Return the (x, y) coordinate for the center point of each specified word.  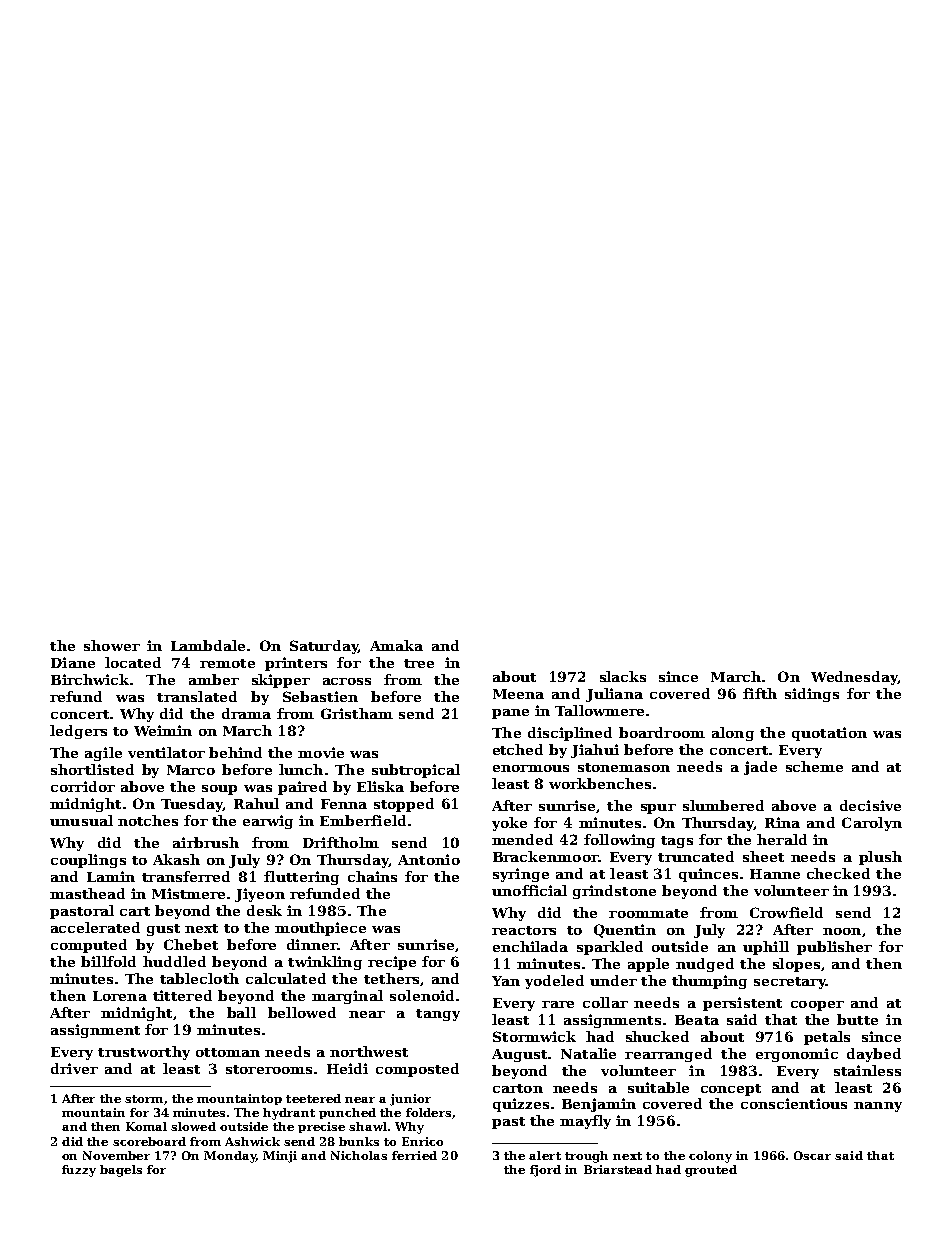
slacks (623, 676)
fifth (760, 693)
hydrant (289, 1114)
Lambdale (208, 645)
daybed (874, 1055)
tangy (438, 1015)
